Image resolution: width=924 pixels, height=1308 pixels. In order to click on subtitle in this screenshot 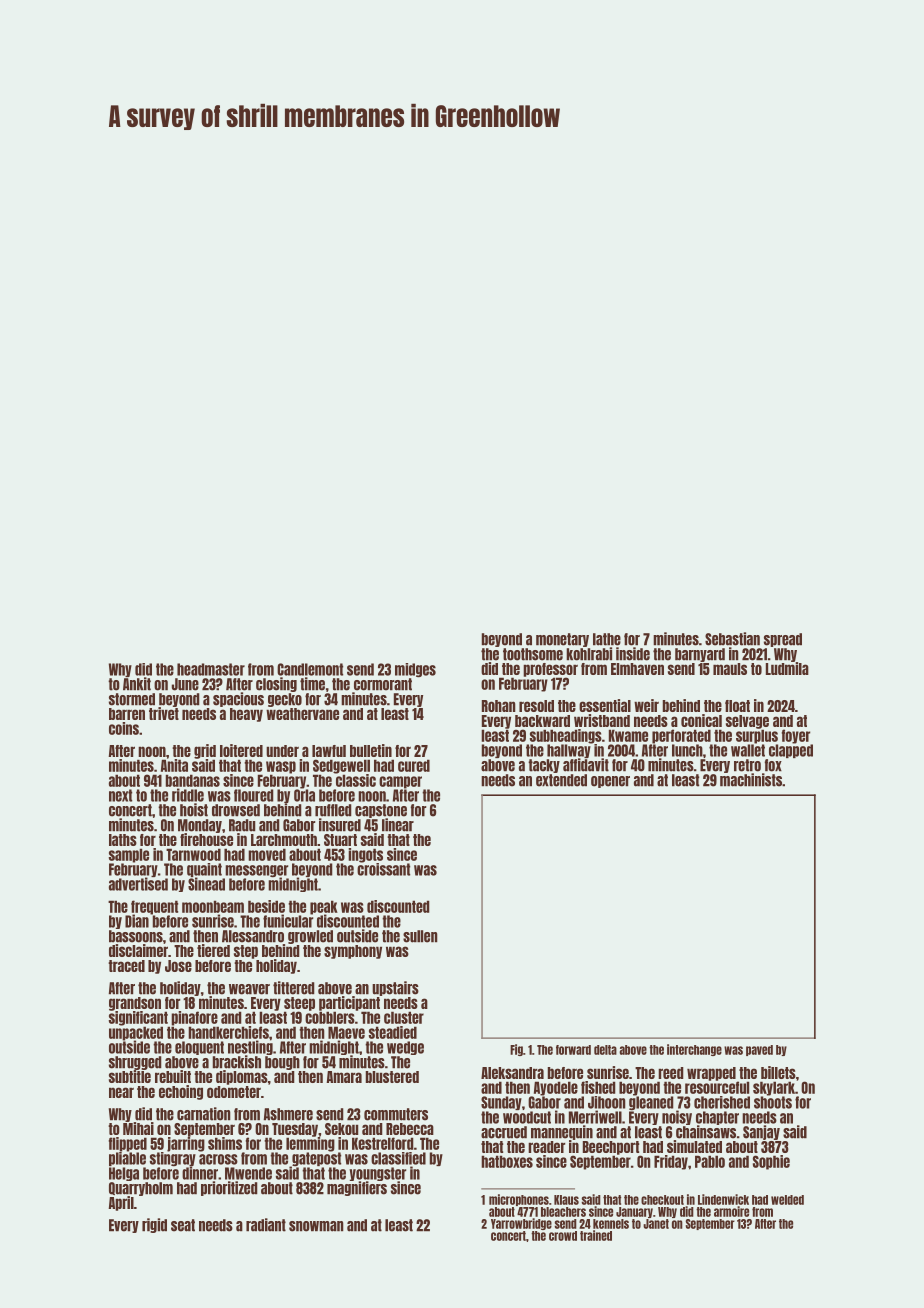, I will do `click(130, 1076)`.
